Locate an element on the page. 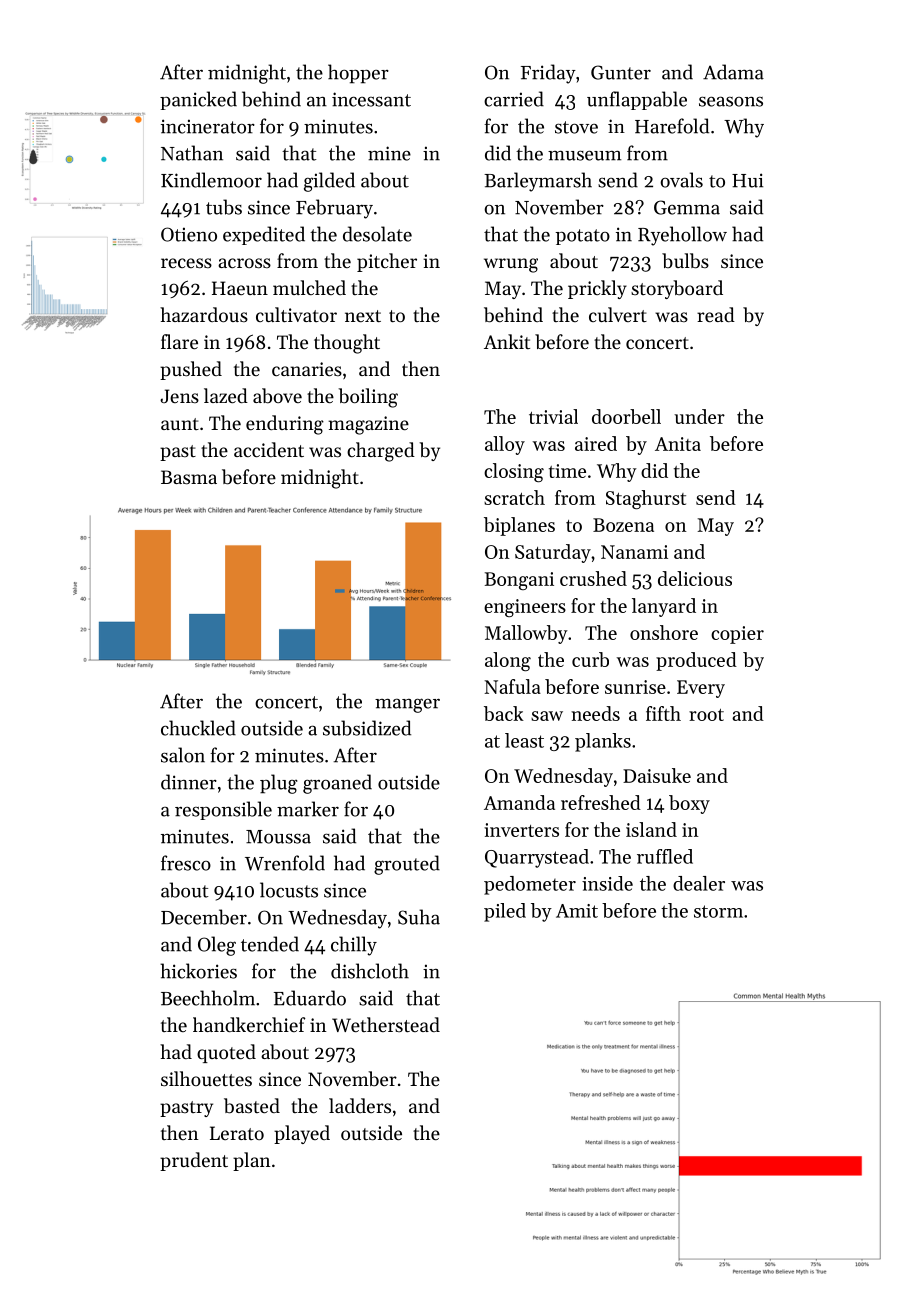 The image size is (924, 1311). accident is located at coordinates (269, 449).
